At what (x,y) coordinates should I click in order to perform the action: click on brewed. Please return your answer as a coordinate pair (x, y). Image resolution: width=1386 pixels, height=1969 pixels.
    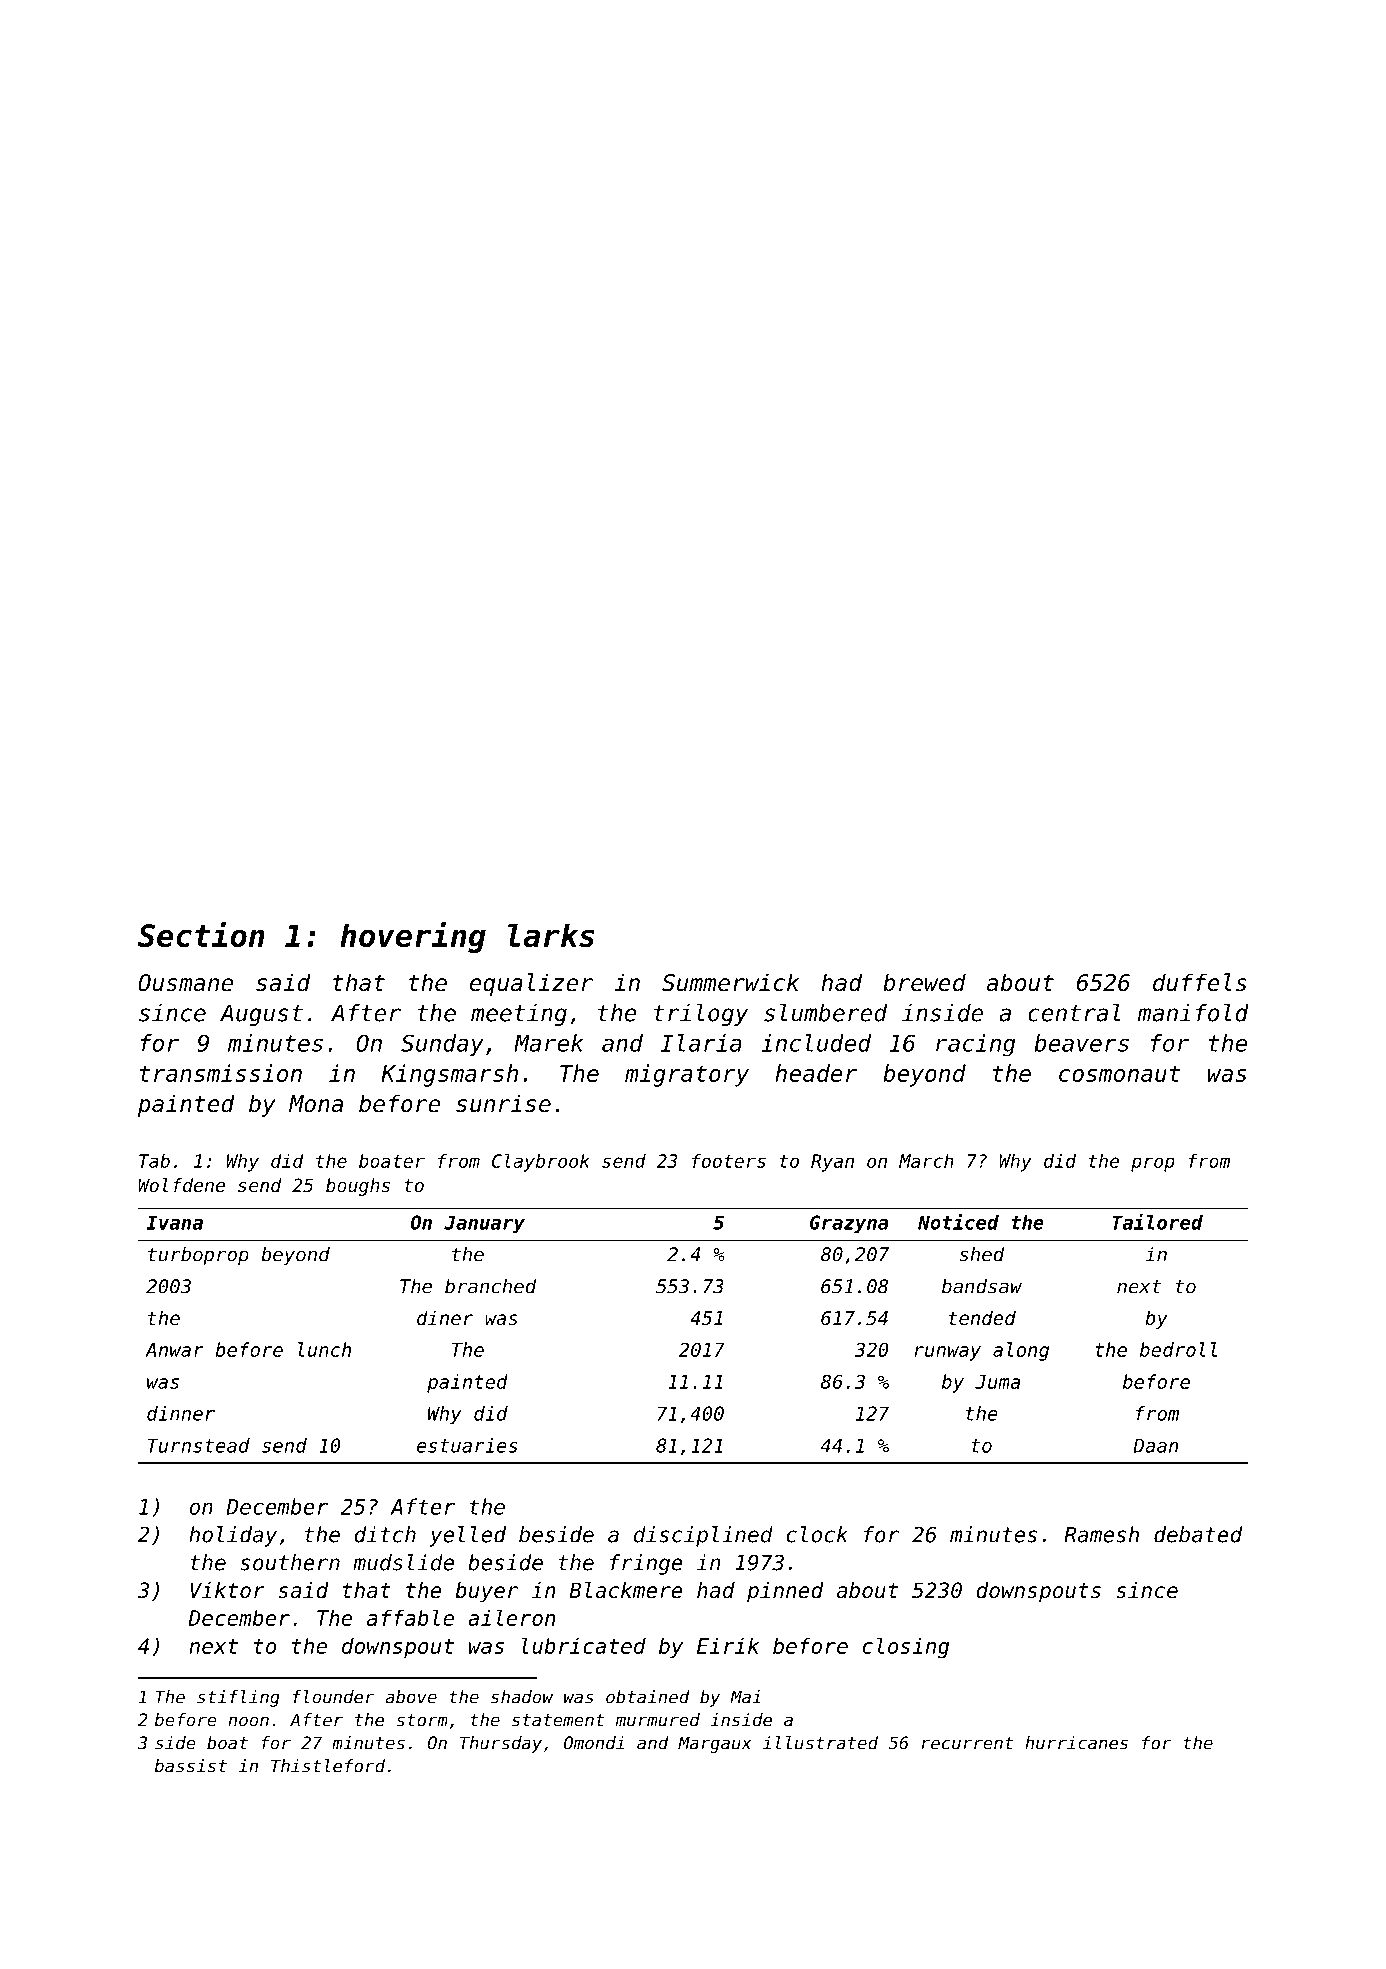
    Looking at the image, I should click on (924, 982).
